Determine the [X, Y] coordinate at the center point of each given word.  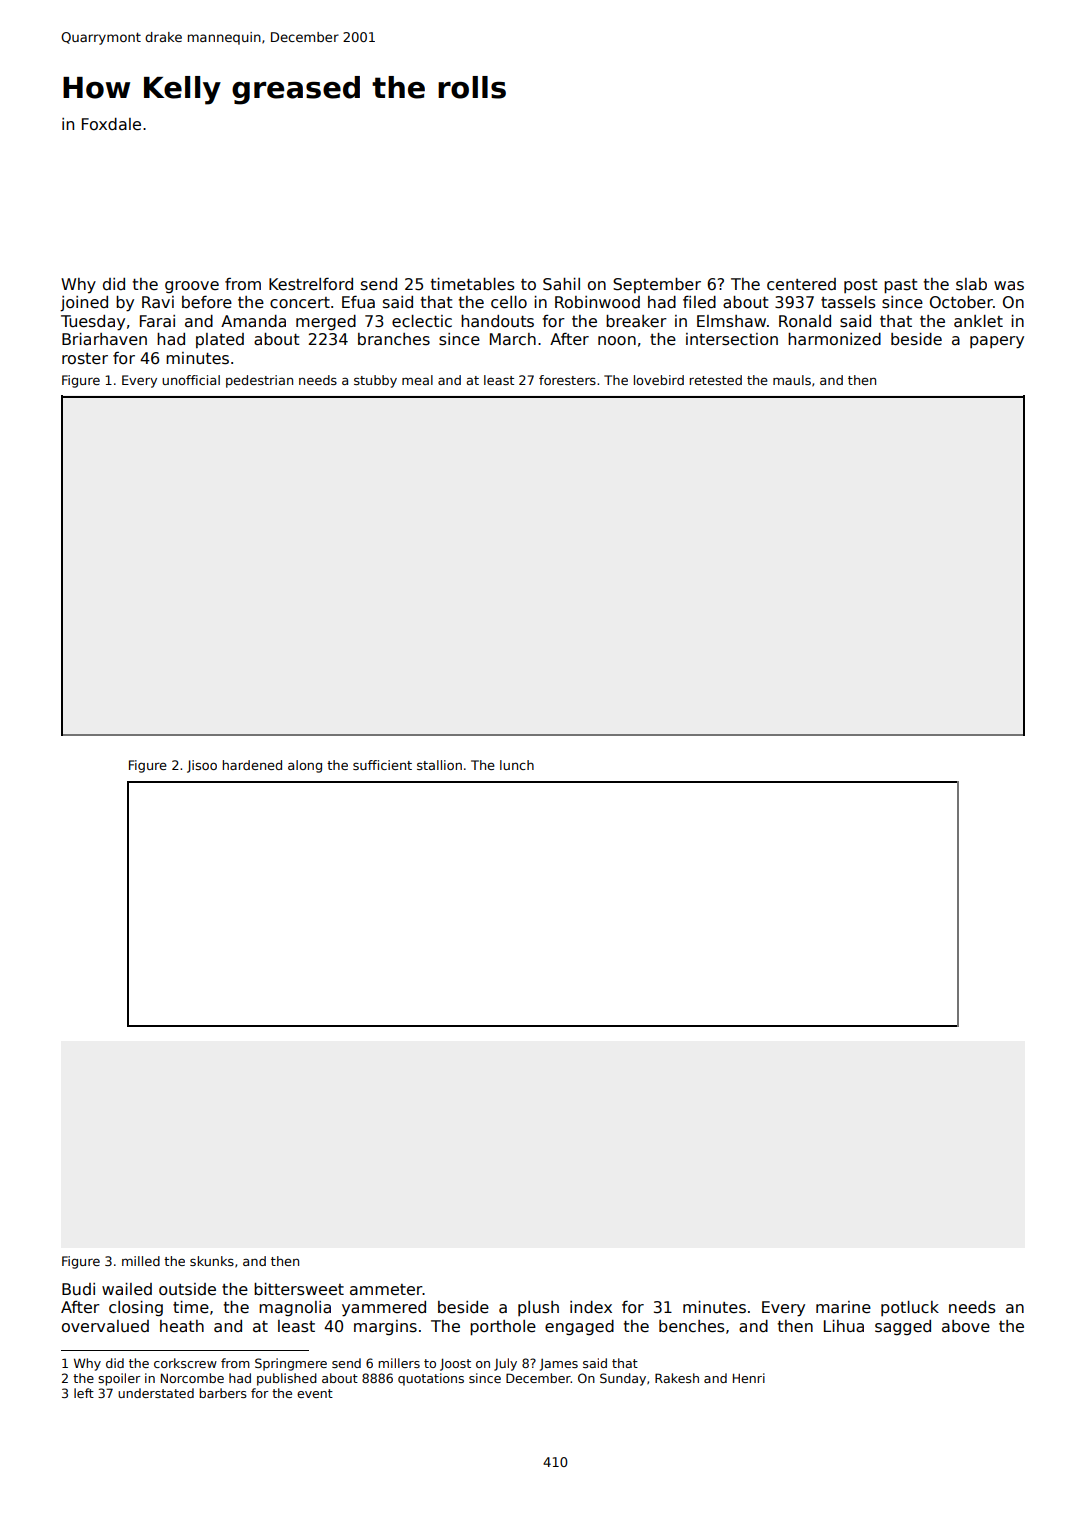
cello [509, 302]
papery [997, 342]
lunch [517, 765]
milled [141, 1261]
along [305, 766]
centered [801, 284]
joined [84, 303]
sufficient [382, 765]
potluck [910, 1308]
